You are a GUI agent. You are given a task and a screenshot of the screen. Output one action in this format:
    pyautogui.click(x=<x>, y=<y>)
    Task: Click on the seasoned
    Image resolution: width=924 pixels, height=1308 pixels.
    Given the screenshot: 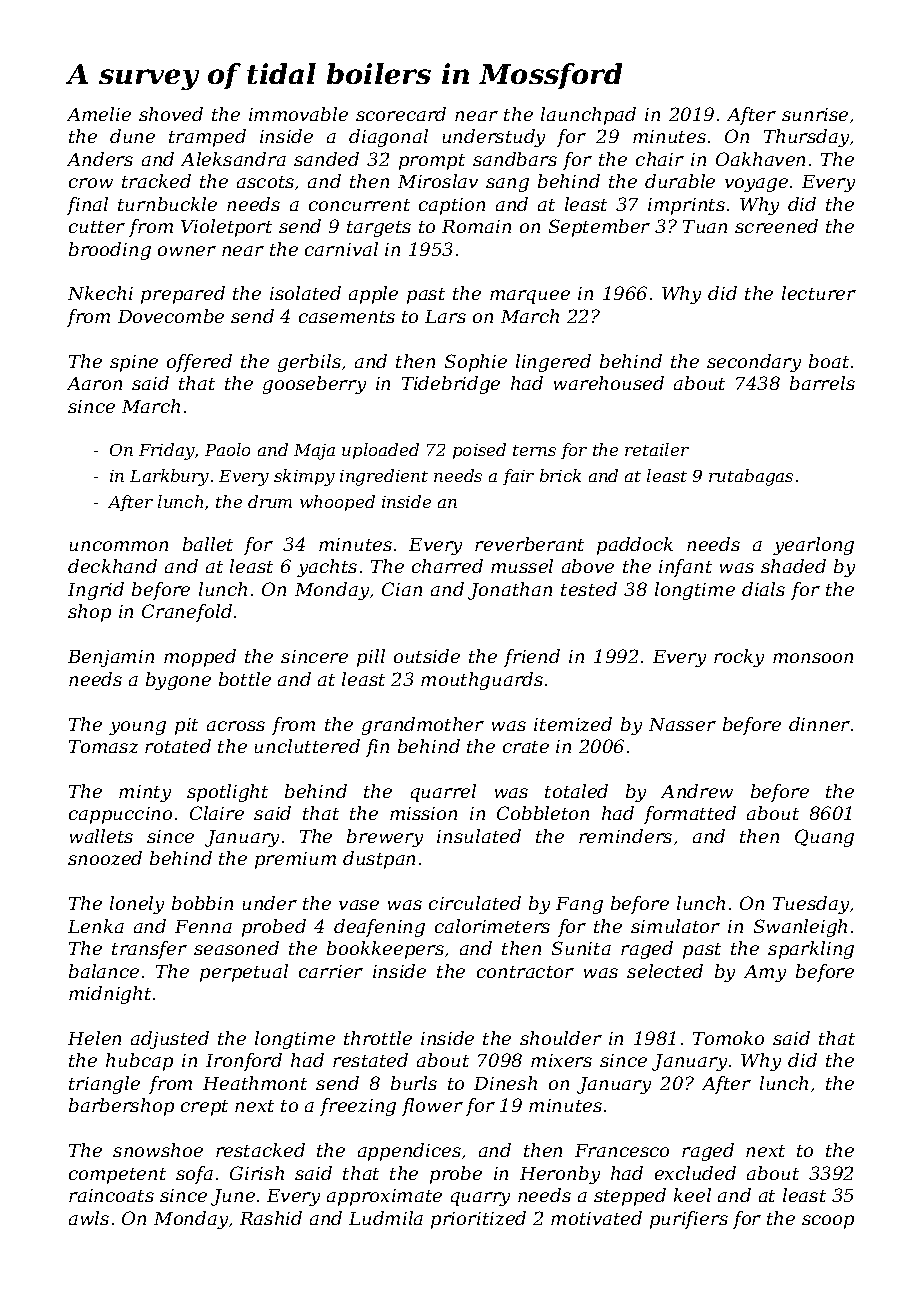 What is the action you would take?
    pyautogui.click(x=236, y=948)
